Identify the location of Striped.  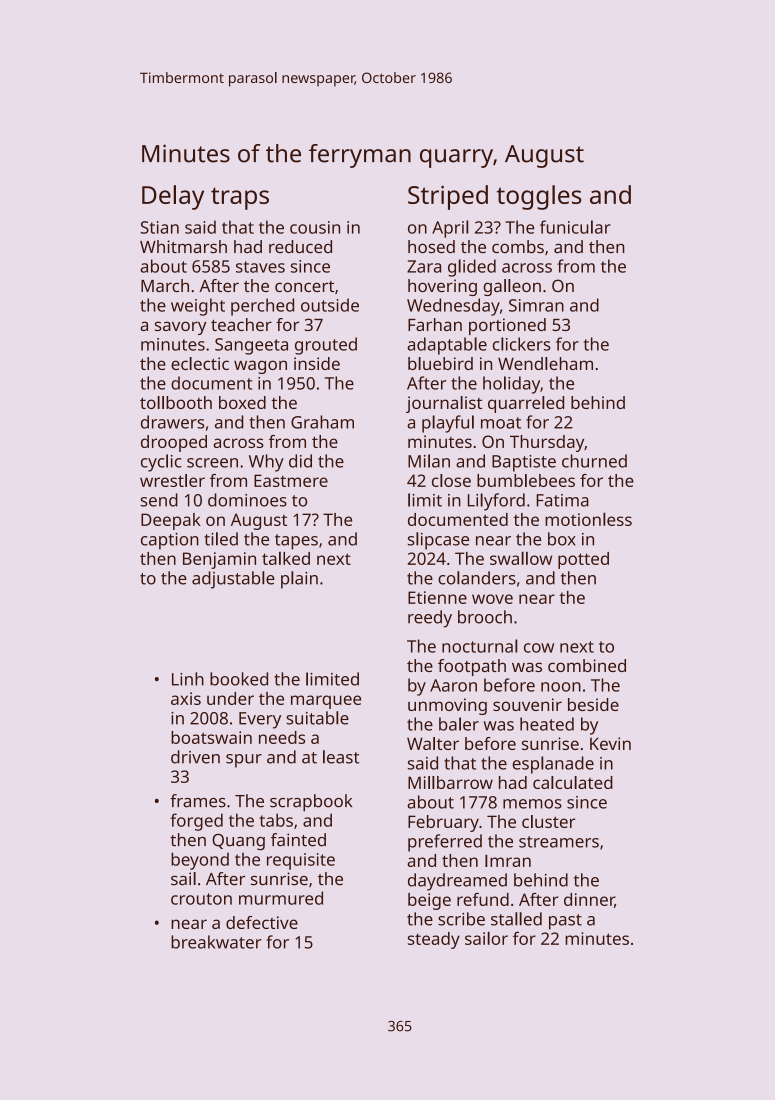
(448, 197).
